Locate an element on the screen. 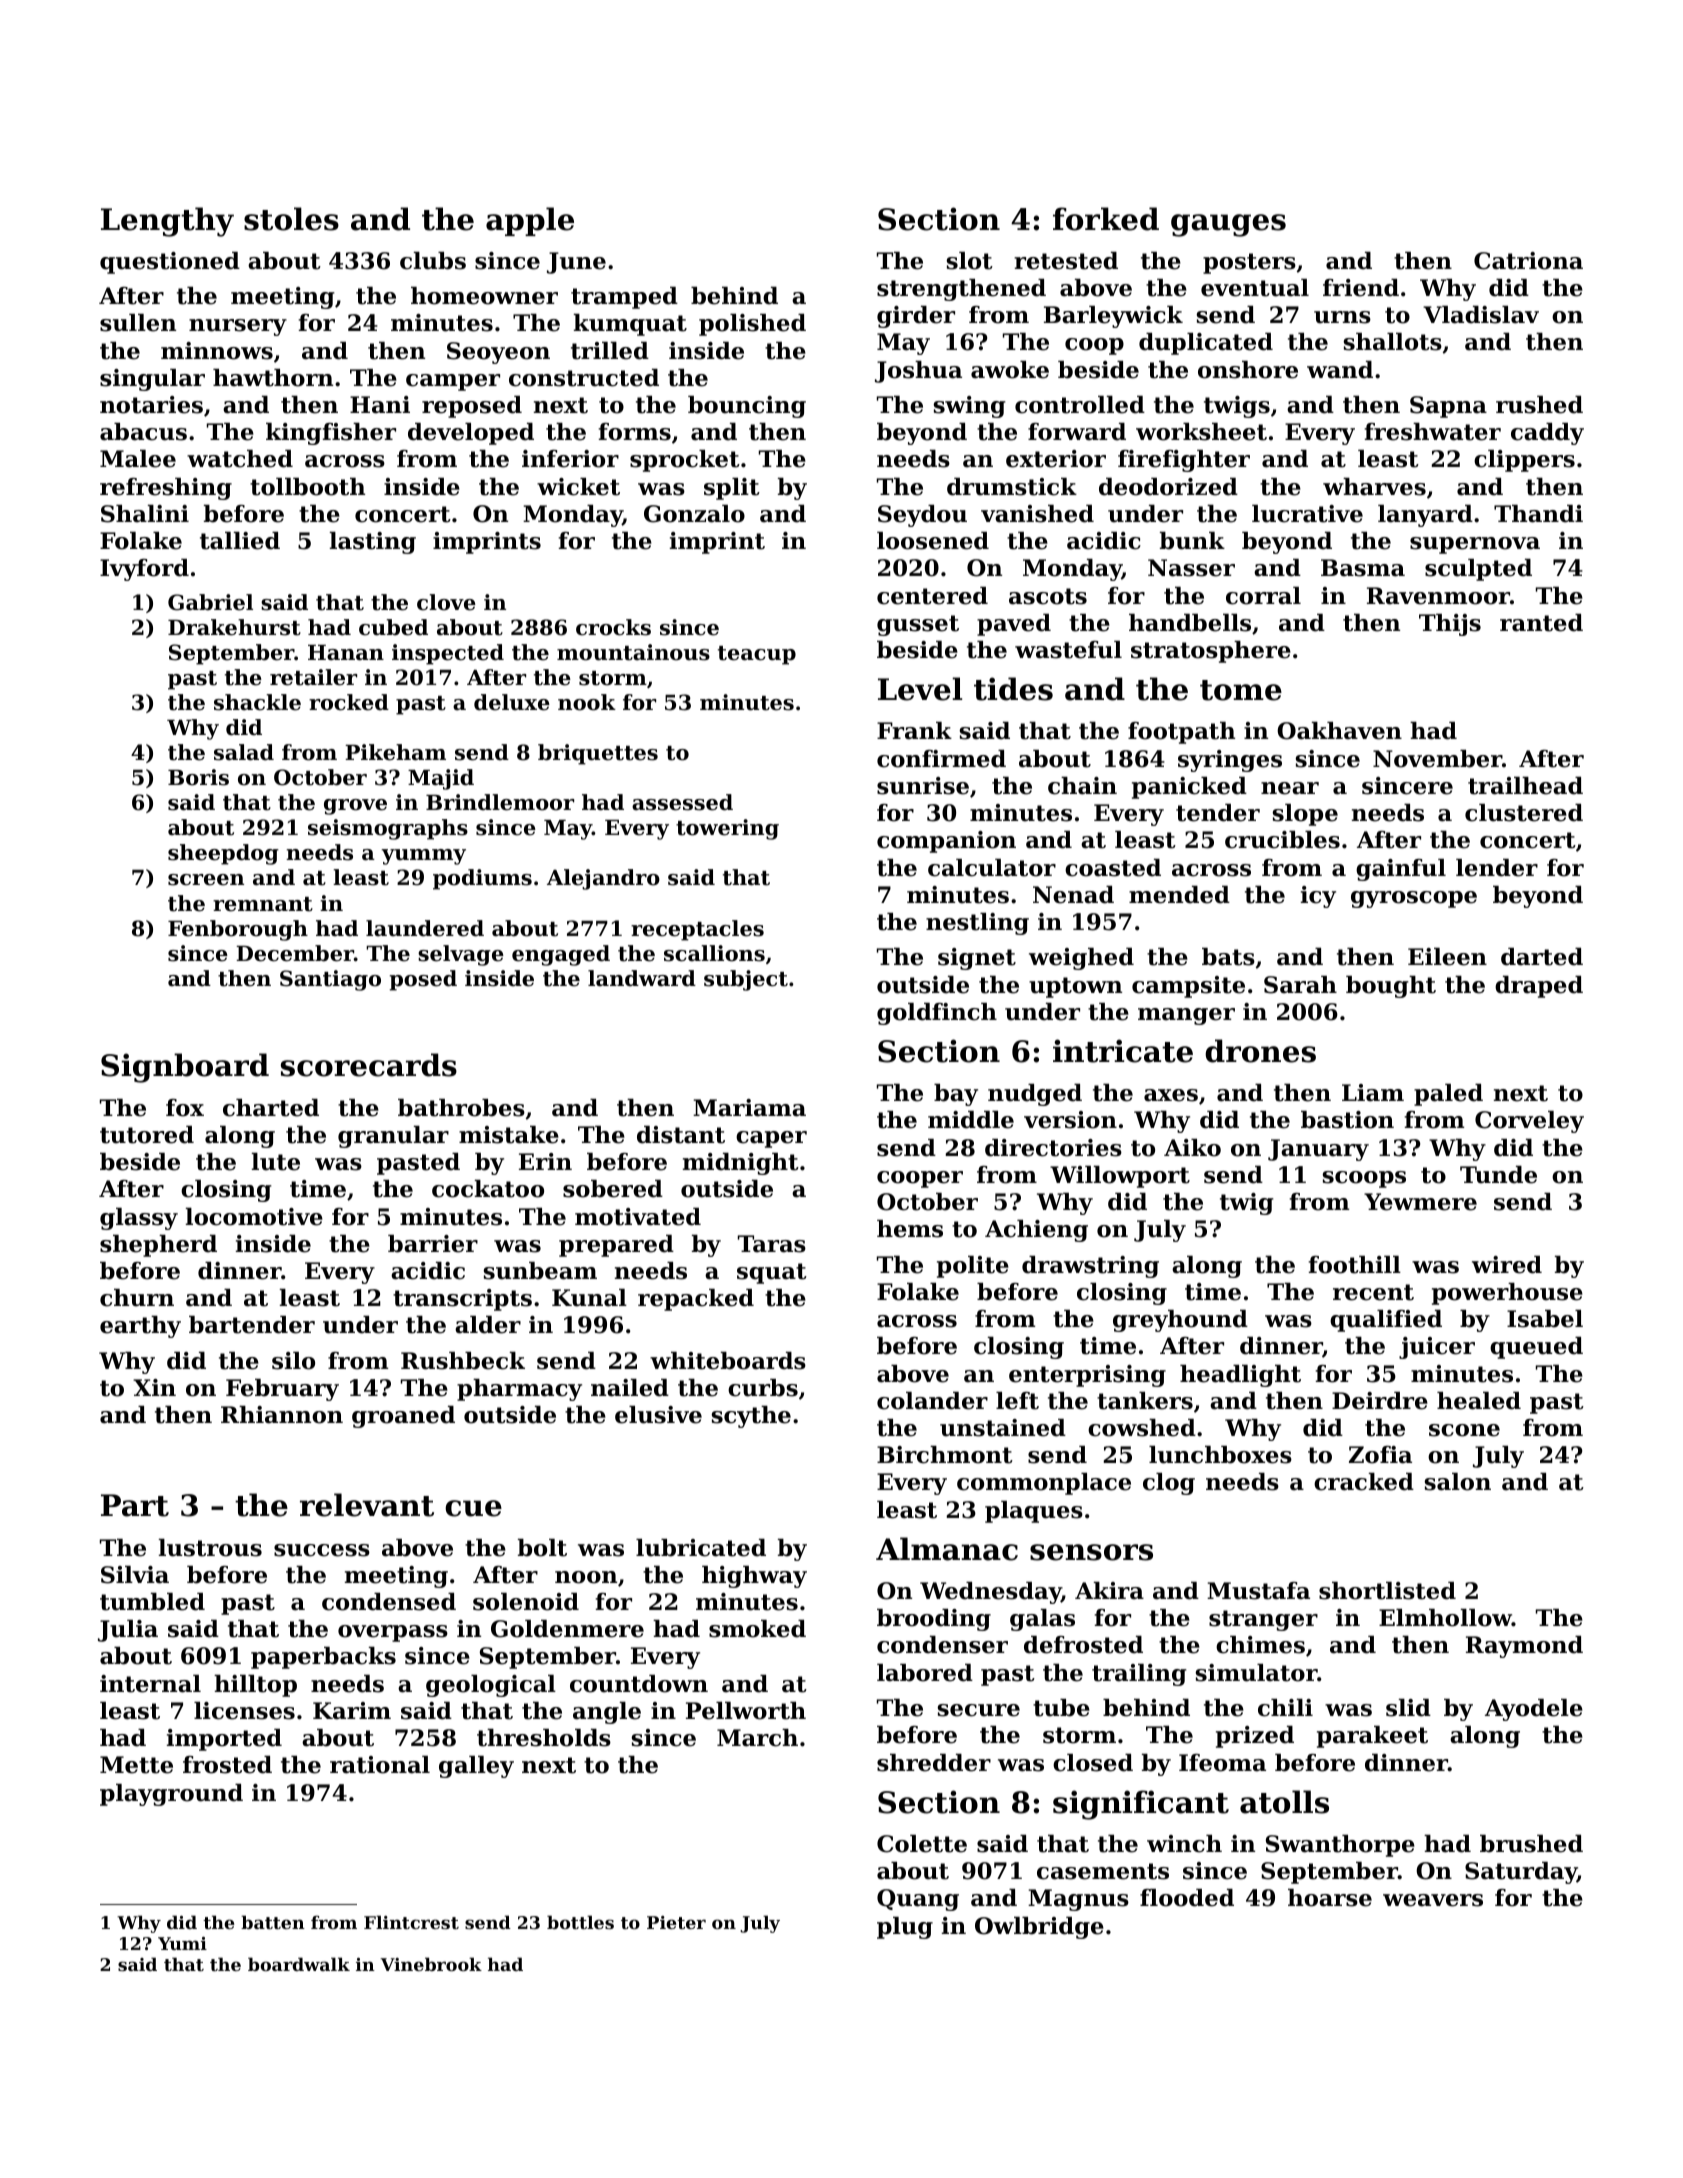  Vinebrook is located at coordinates (431, 1964).
